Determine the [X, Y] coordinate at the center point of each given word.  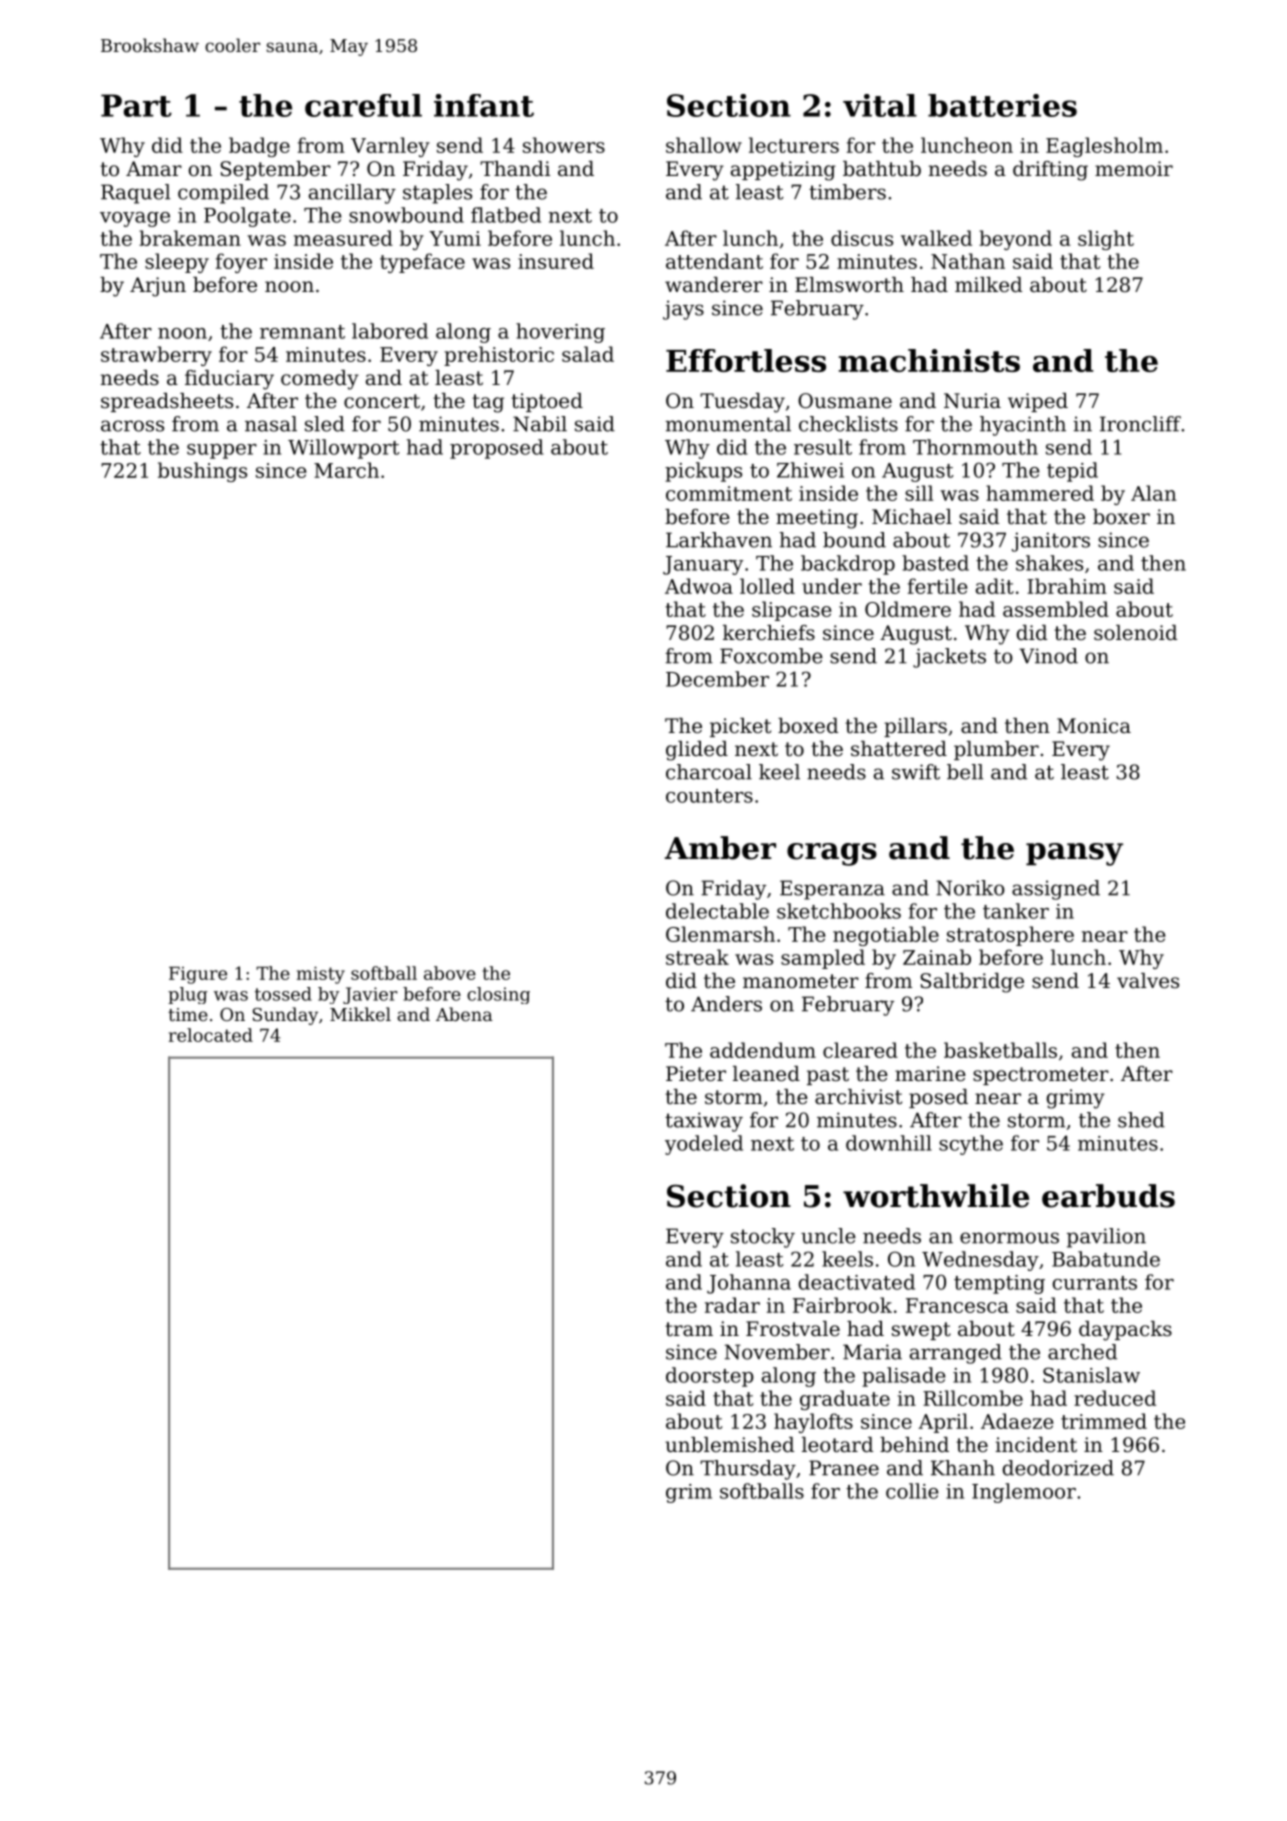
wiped [1038, 402]
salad [588, 354]
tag [488, 403]
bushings [202, 472]
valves [1148, 981]
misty [321, 975]
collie [912, 1491]
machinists [929, 360]
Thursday [748, 1470]
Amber [720, 848]
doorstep [710, 1377]
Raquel [135, 194]
